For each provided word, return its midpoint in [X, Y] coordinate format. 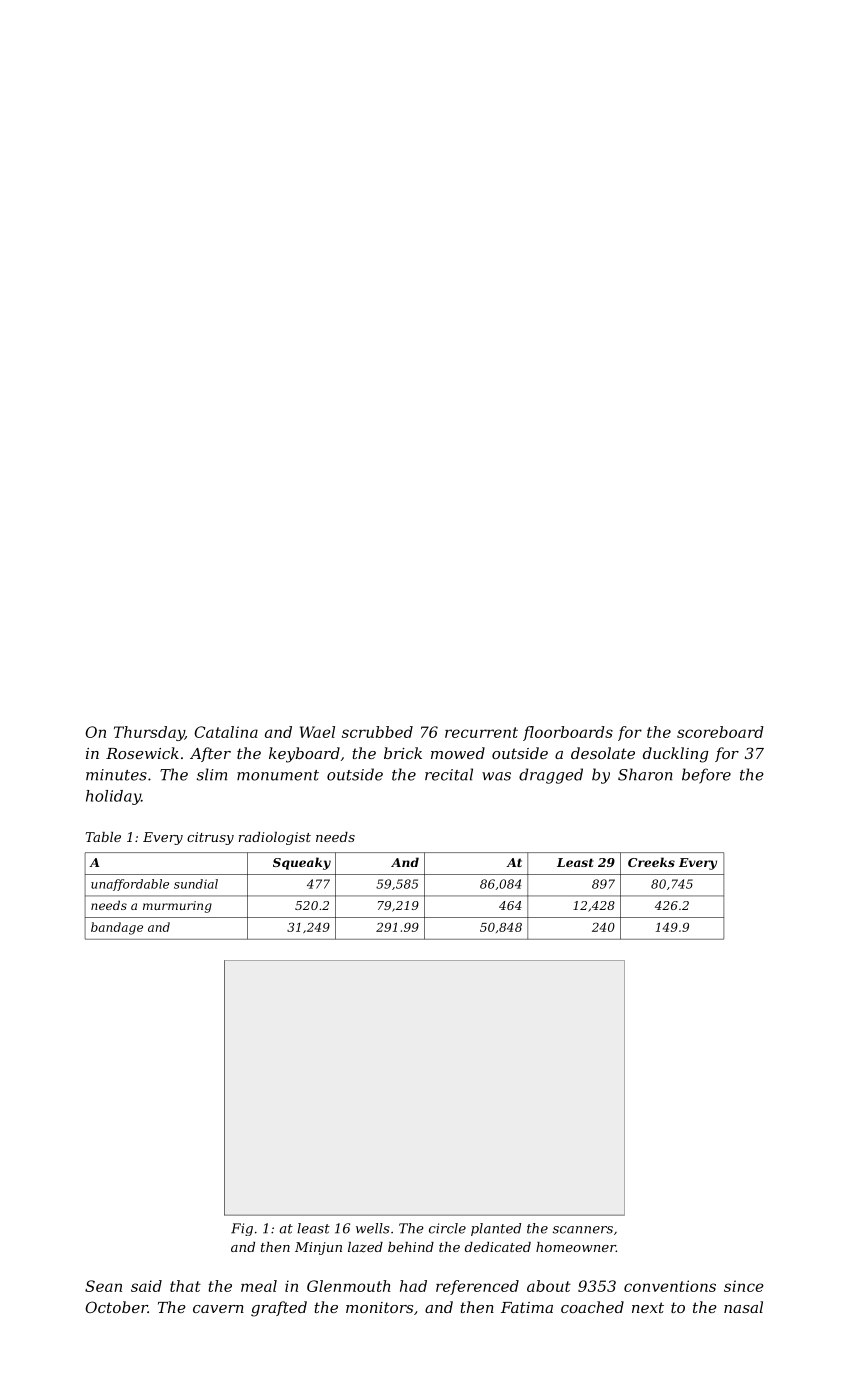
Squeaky [302, 863]
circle [447, 1228]
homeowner [576, 1247]
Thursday [149, 733]
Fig [242, 1229]
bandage [117, 928]
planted [496, 1229]
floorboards [568, 733]
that [185, 1286]
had [413, 1286]
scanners [583, 1230]
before [706, 776]
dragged [551, 776]
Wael [317, 732]
